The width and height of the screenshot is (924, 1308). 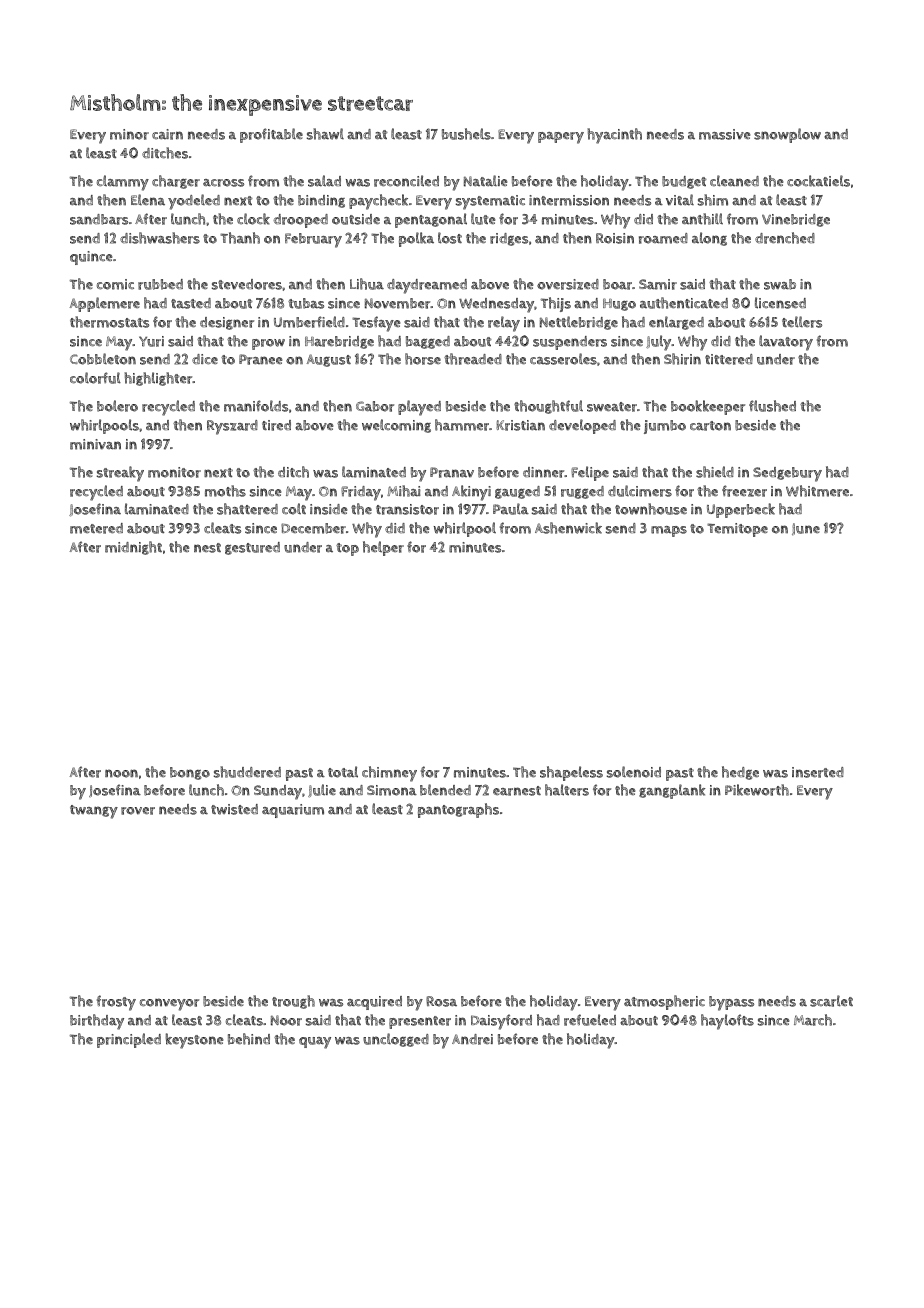 I want to click on behind, so click(x=249, y=1039).
